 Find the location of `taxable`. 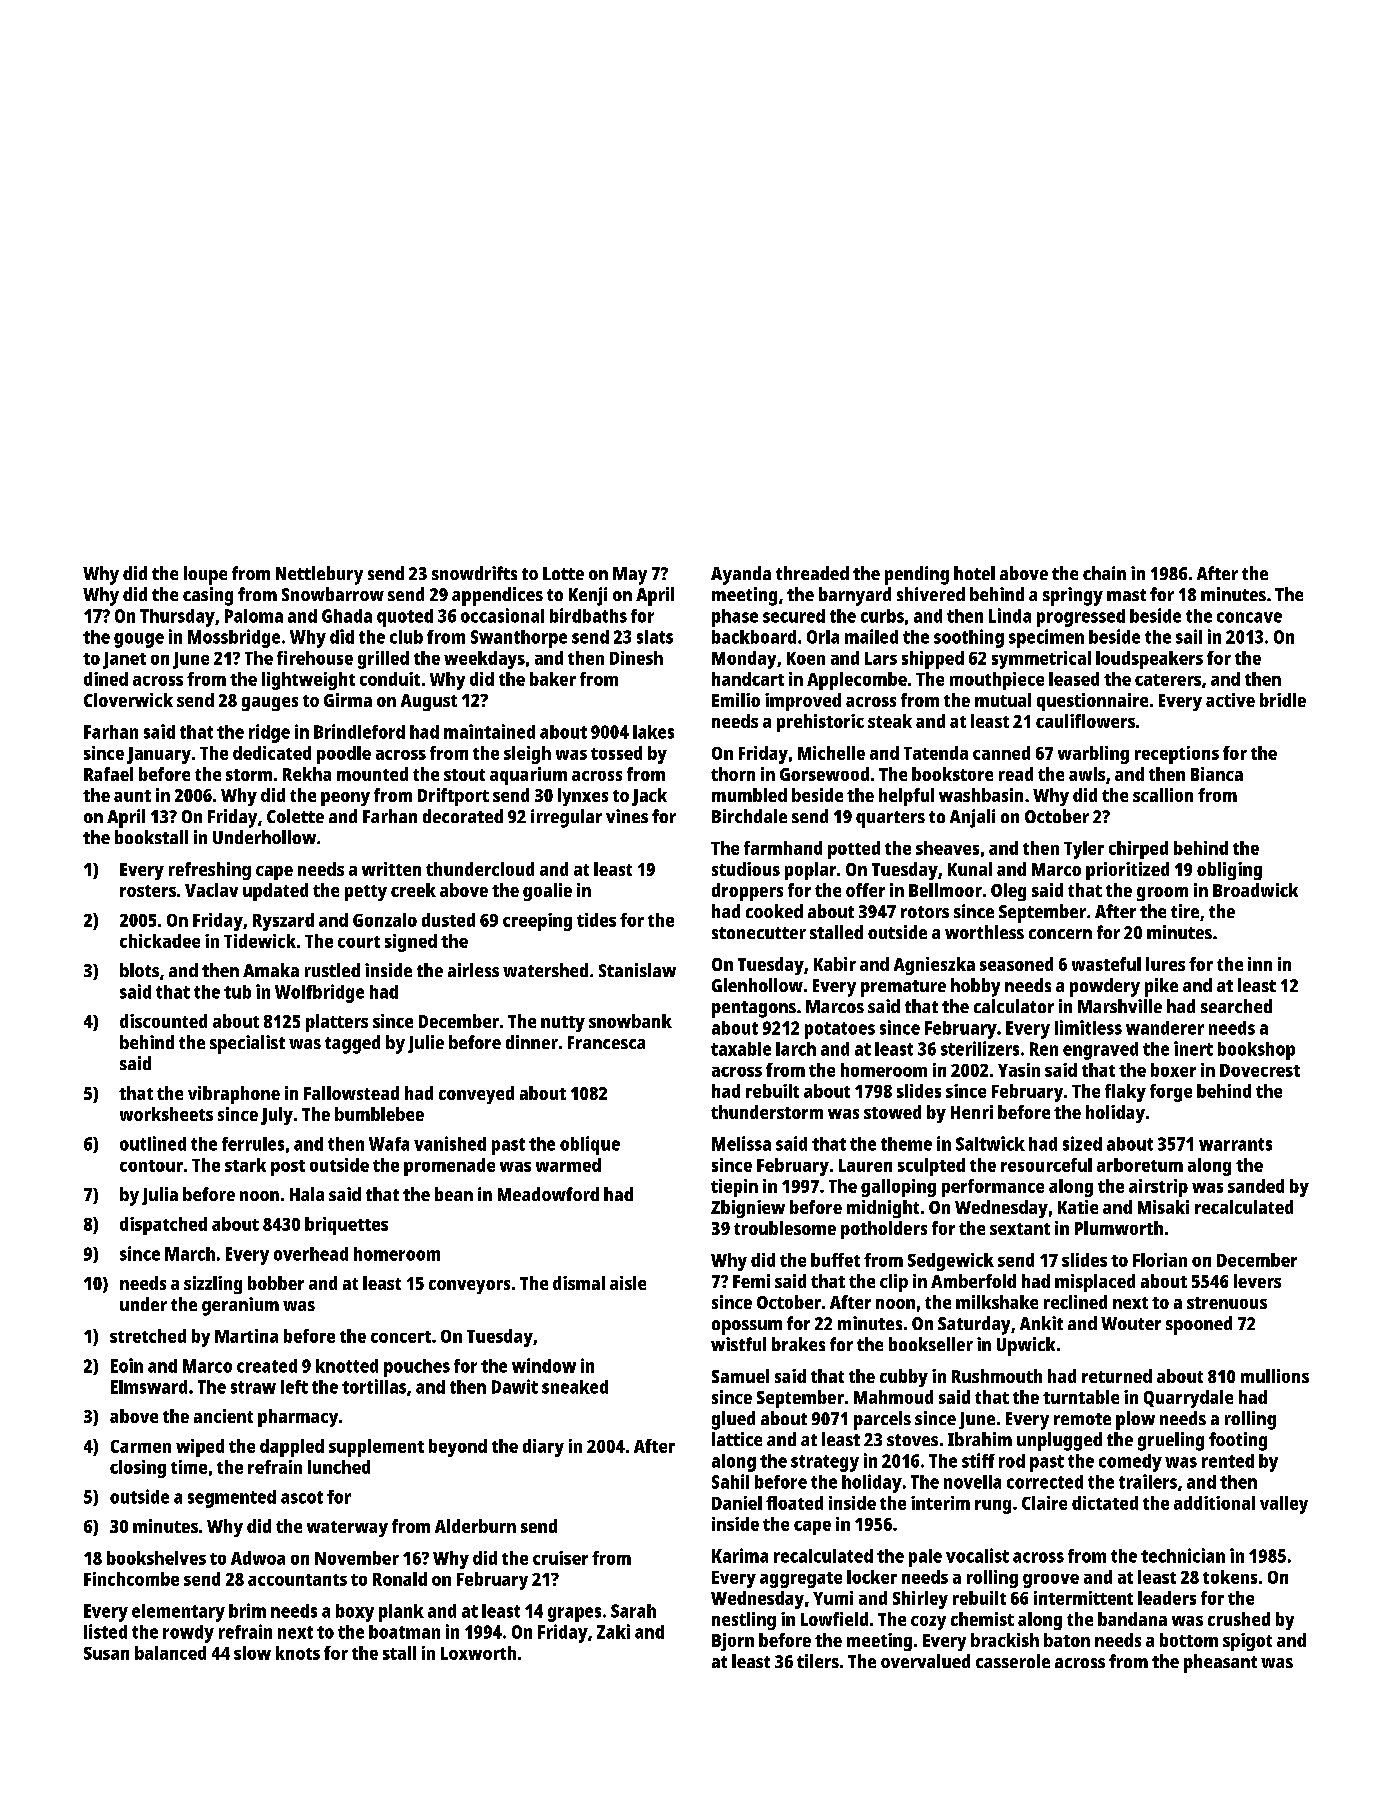

taxable is located at coordinates (741, 1049).
